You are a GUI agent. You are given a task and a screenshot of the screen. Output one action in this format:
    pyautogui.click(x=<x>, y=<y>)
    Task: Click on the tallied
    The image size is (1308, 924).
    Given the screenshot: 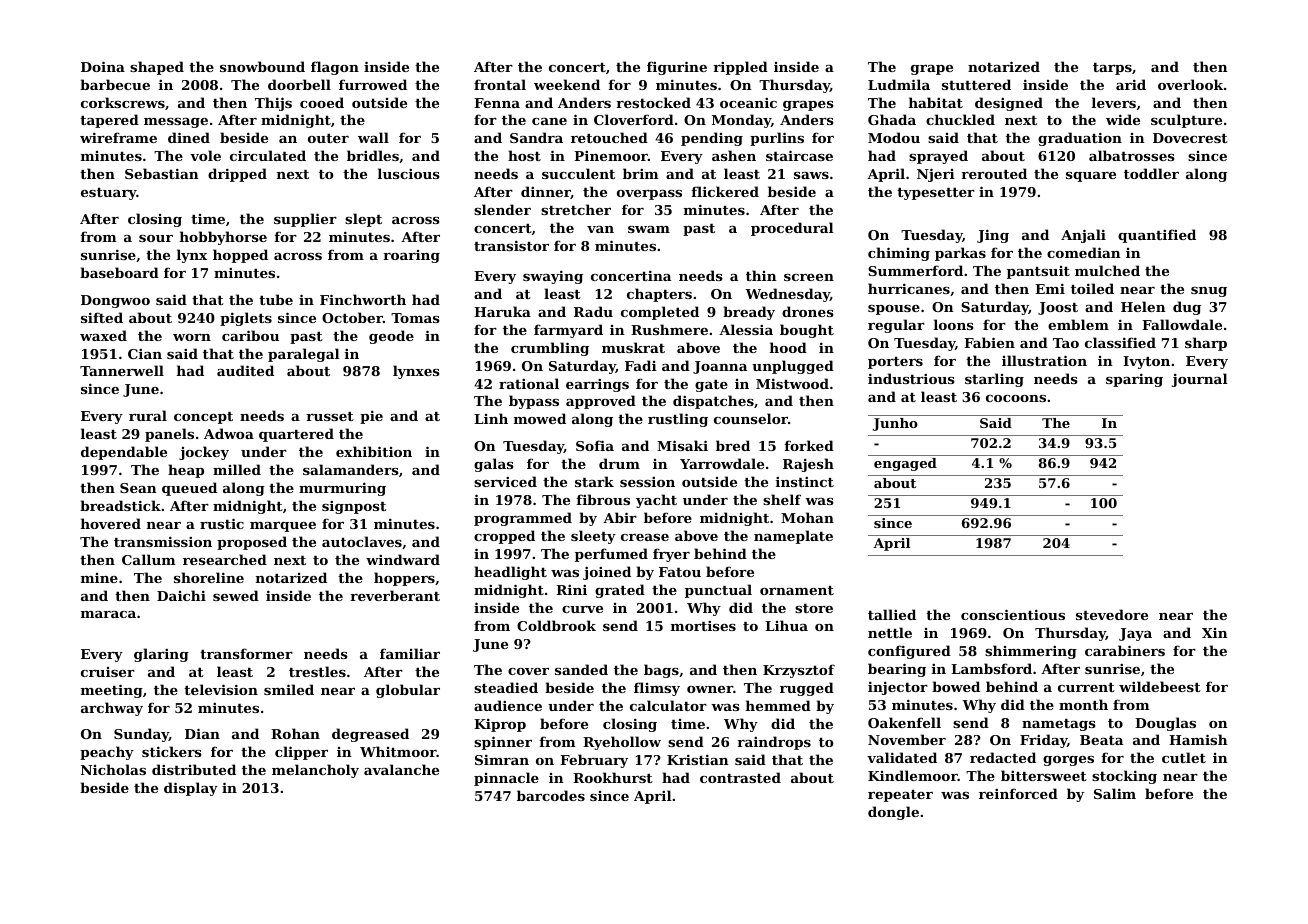 What is the action you would take?
    pyautogui.click(x=892, y=614)
